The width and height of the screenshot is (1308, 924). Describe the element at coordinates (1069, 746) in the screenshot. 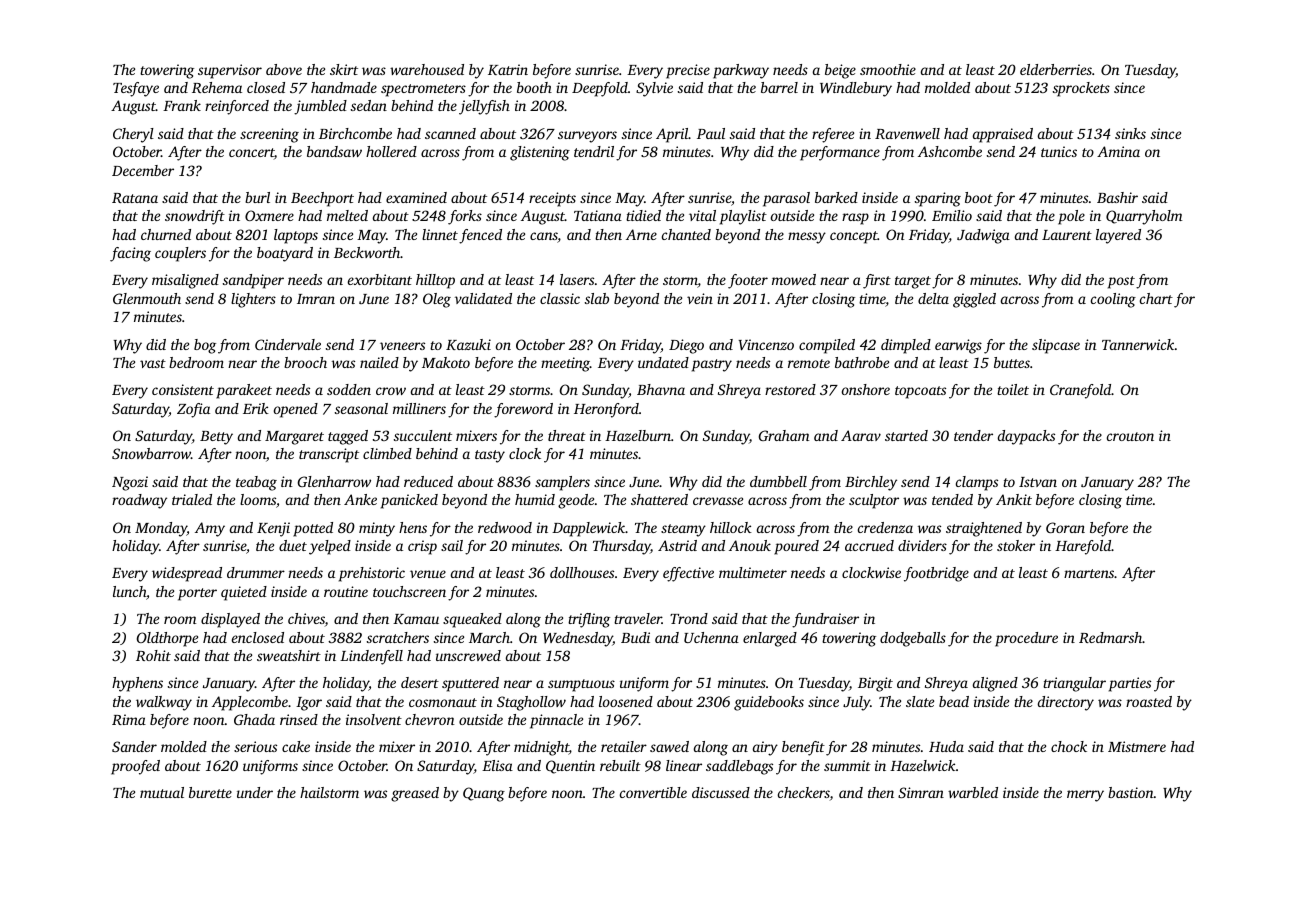

I see `chock` at that location.
